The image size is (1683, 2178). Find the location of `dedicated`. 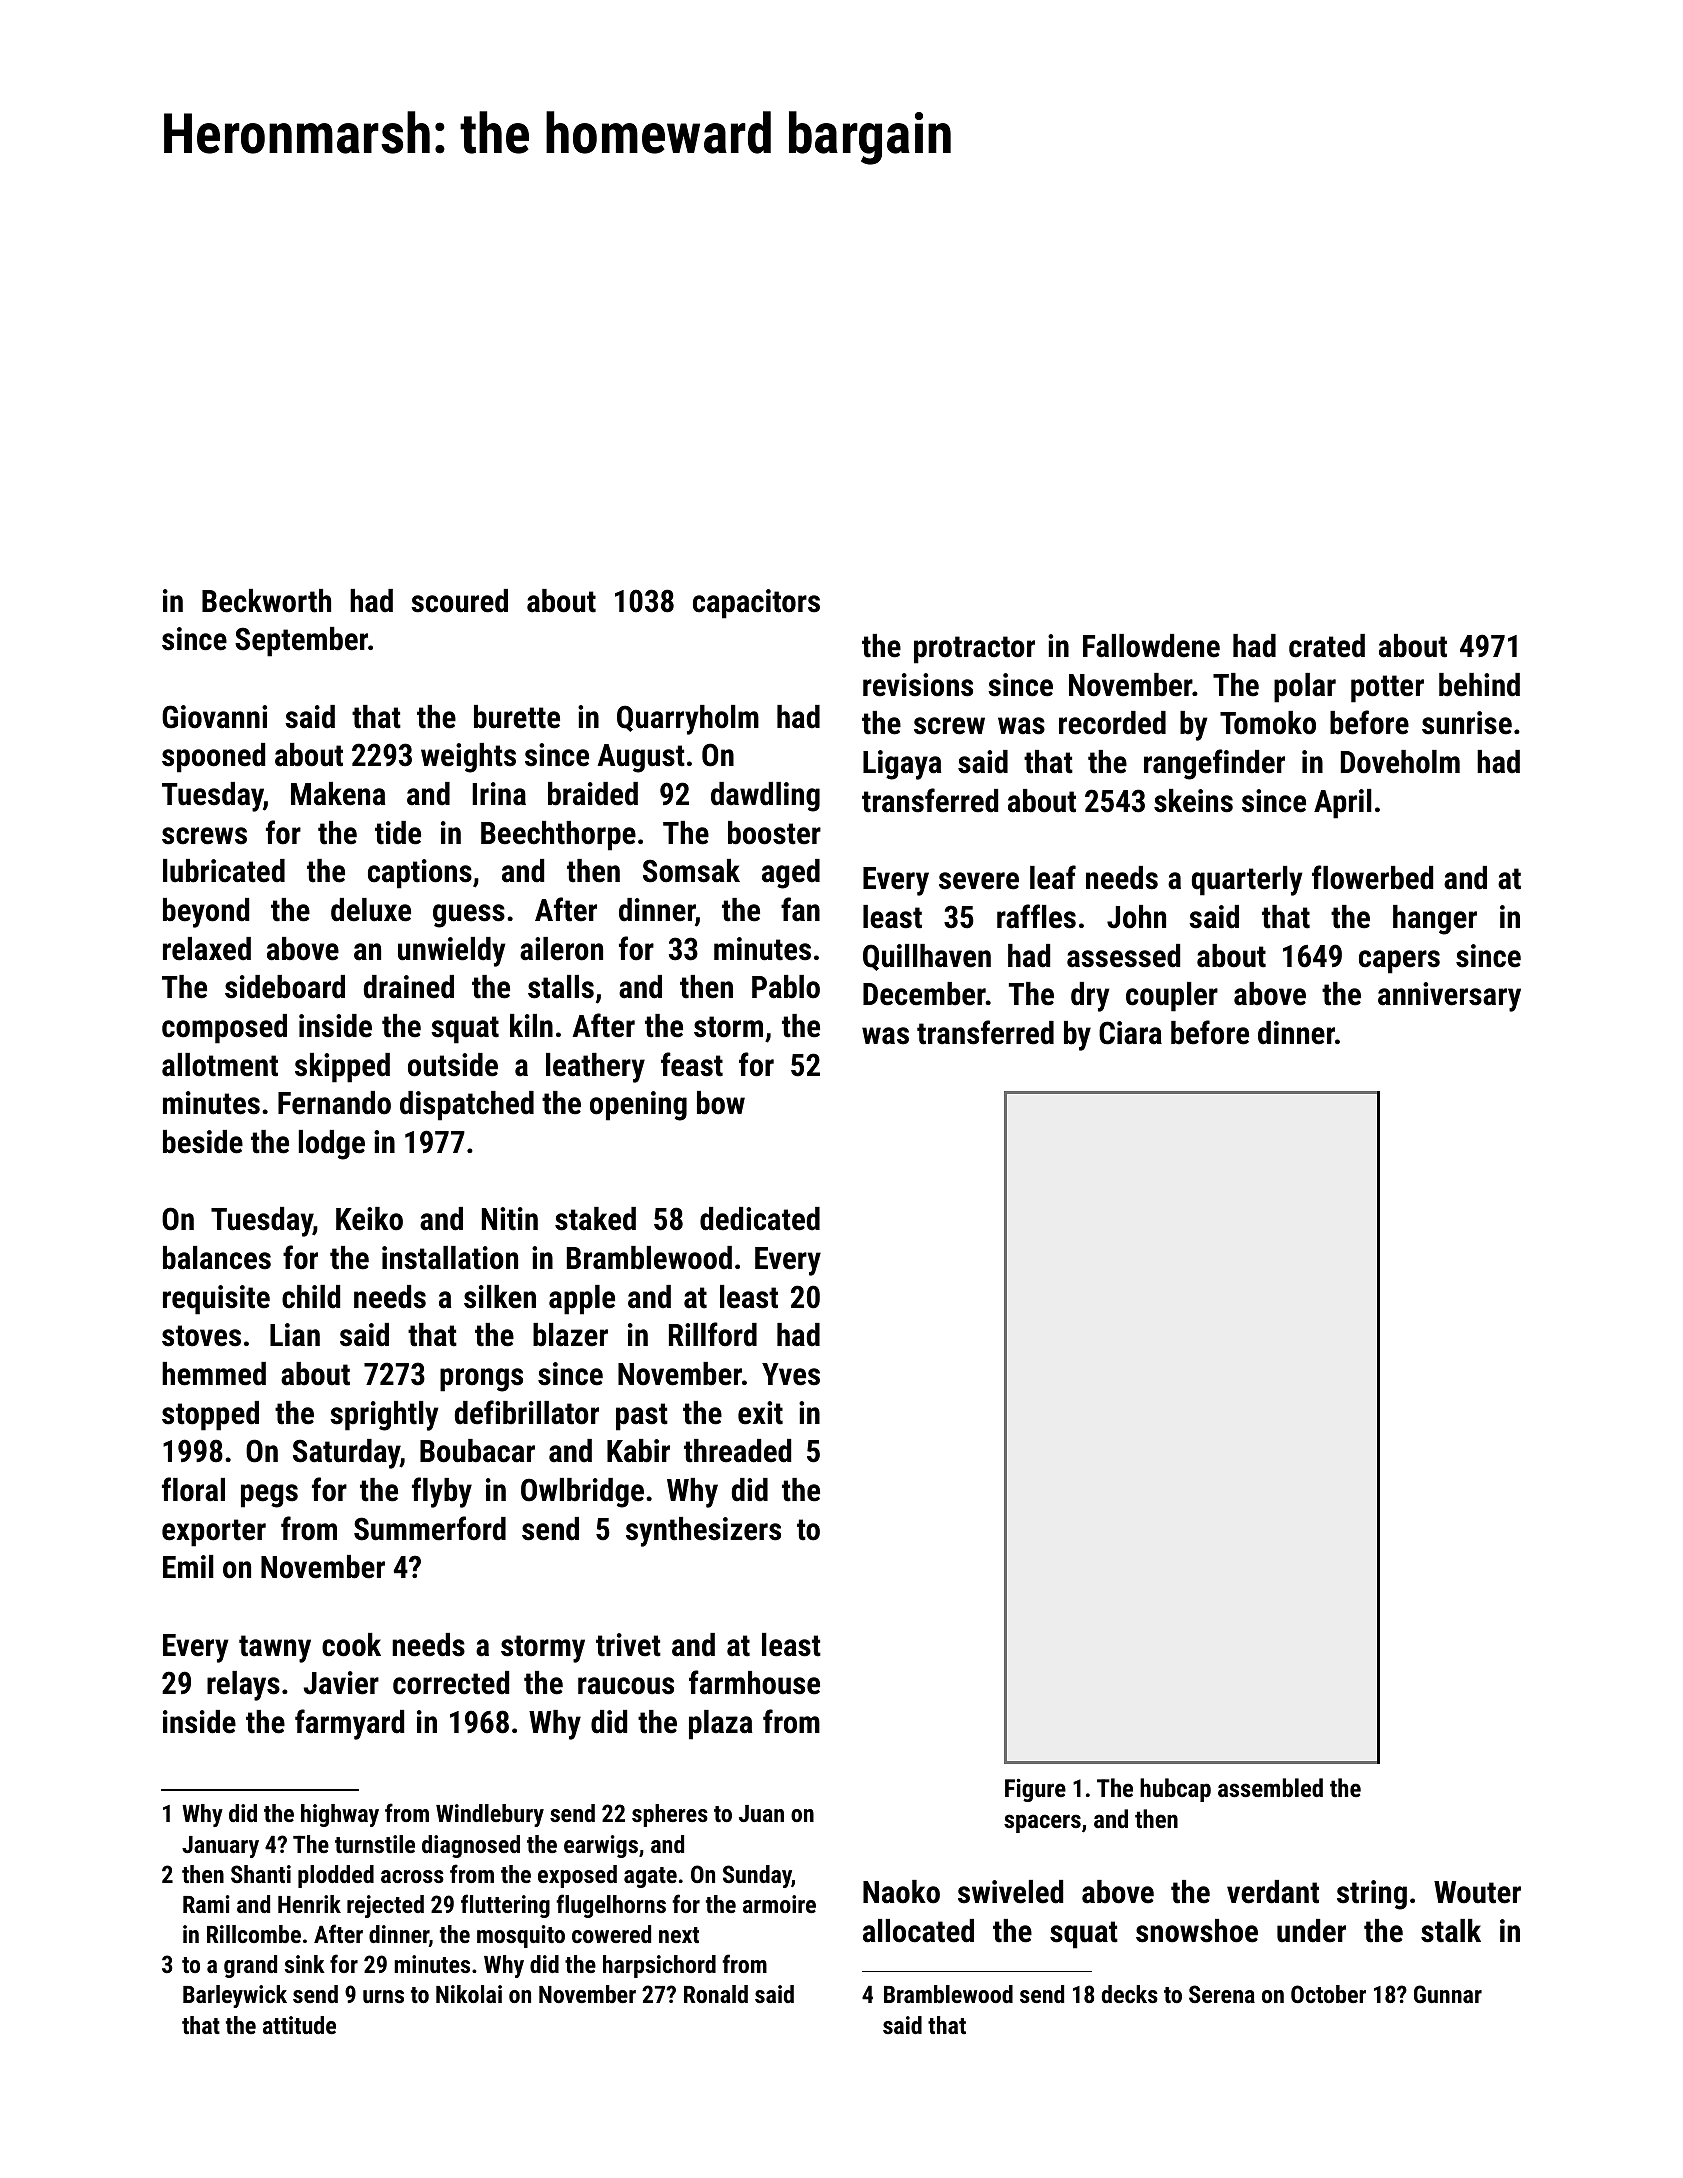

dedicated is located at coordinates (760, 1219).
